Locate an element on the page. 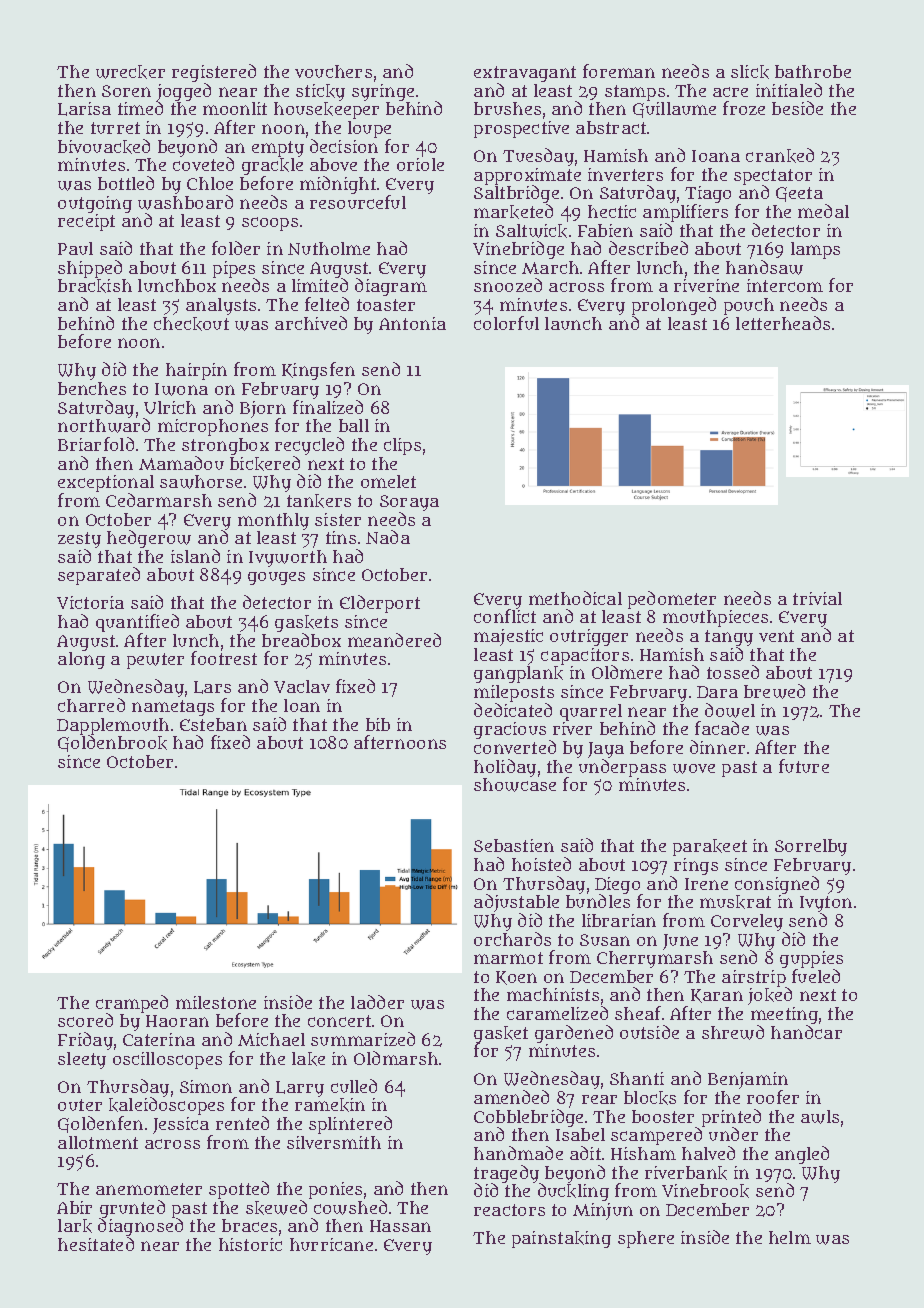  Jessica is located at coordinates (181, 1125).
